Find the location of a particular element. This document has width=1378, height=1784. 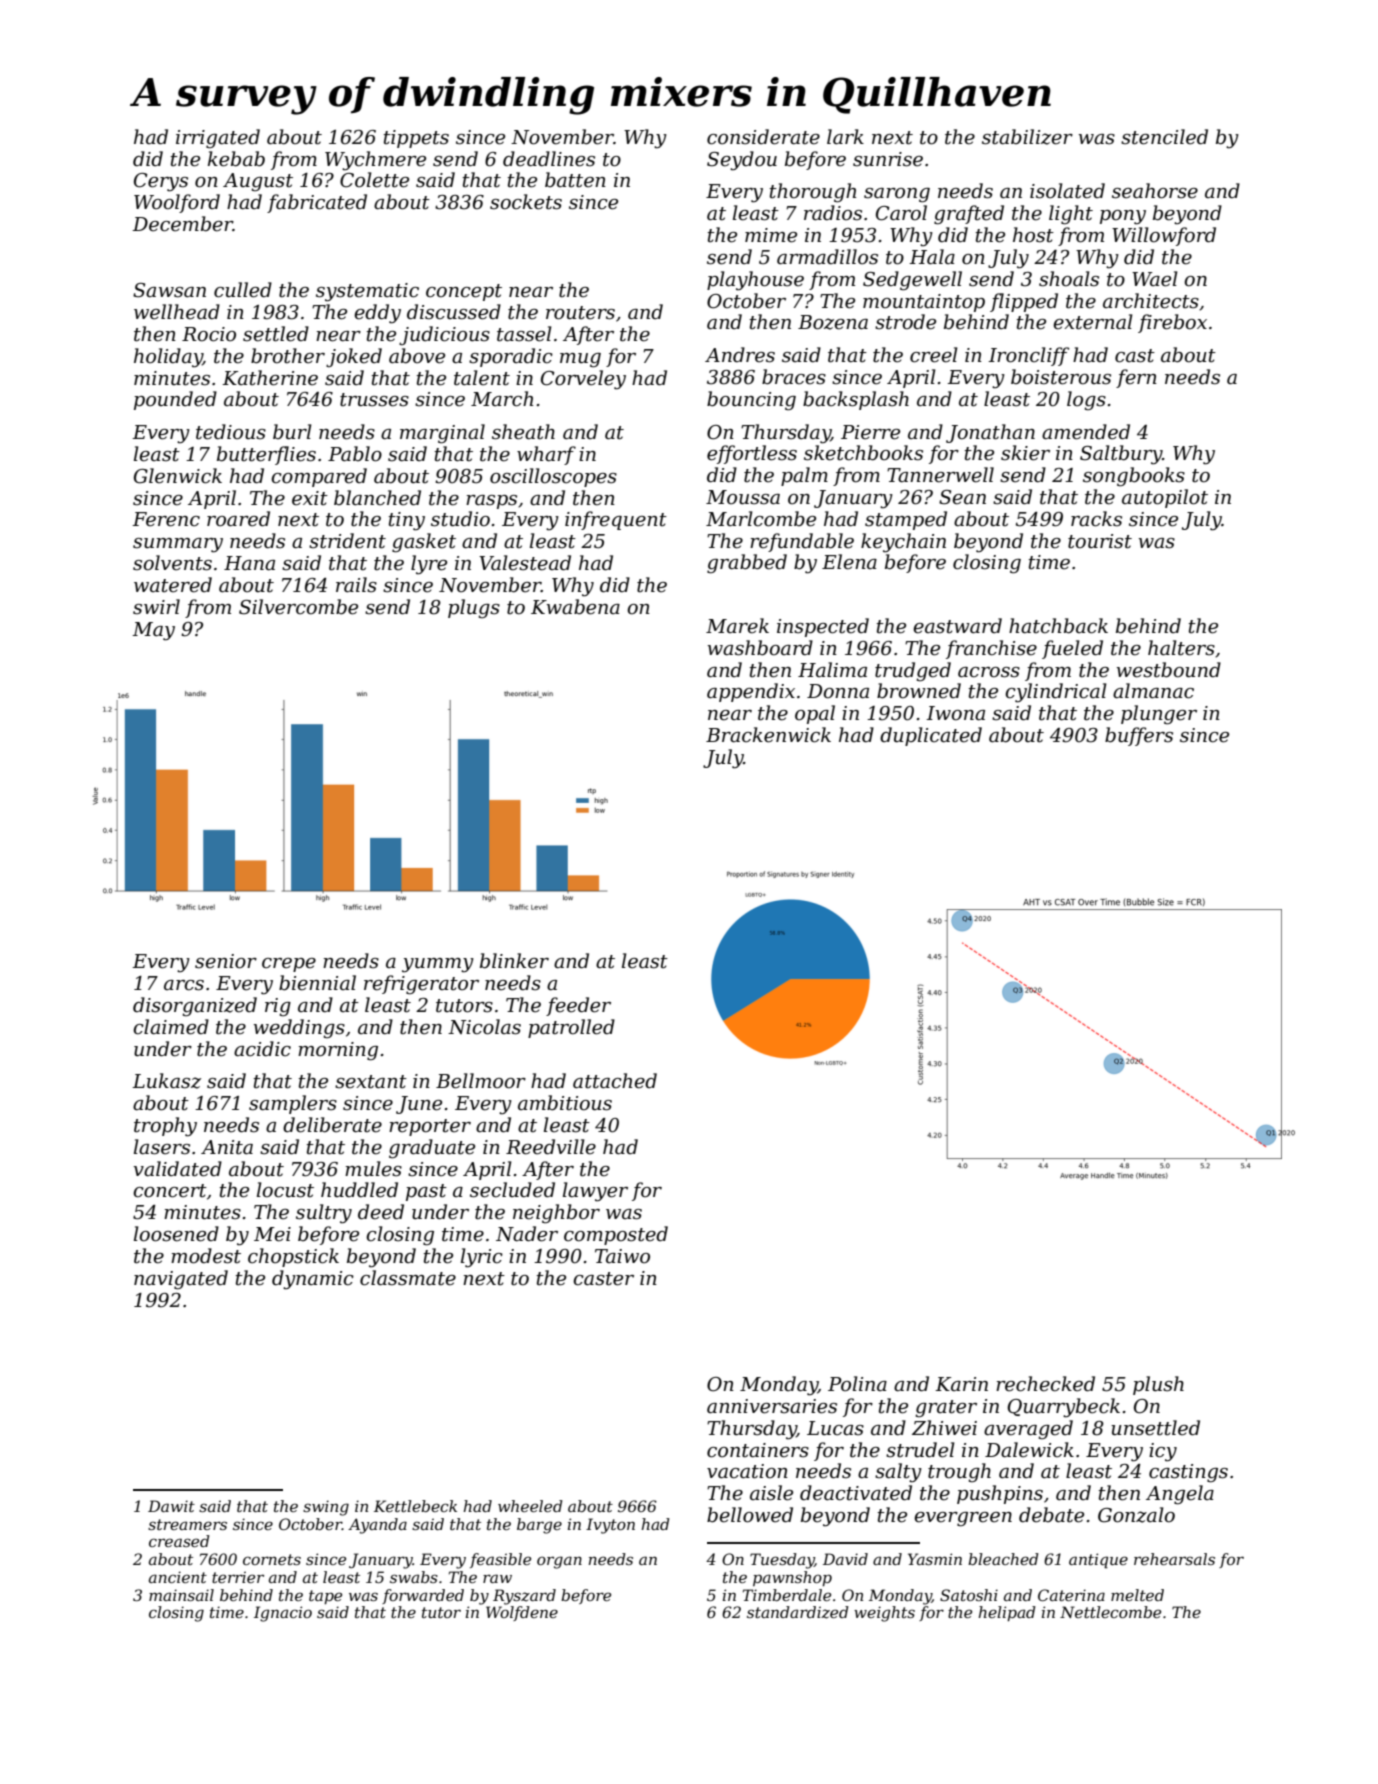

attached is located at coordinates (615, 1081).
